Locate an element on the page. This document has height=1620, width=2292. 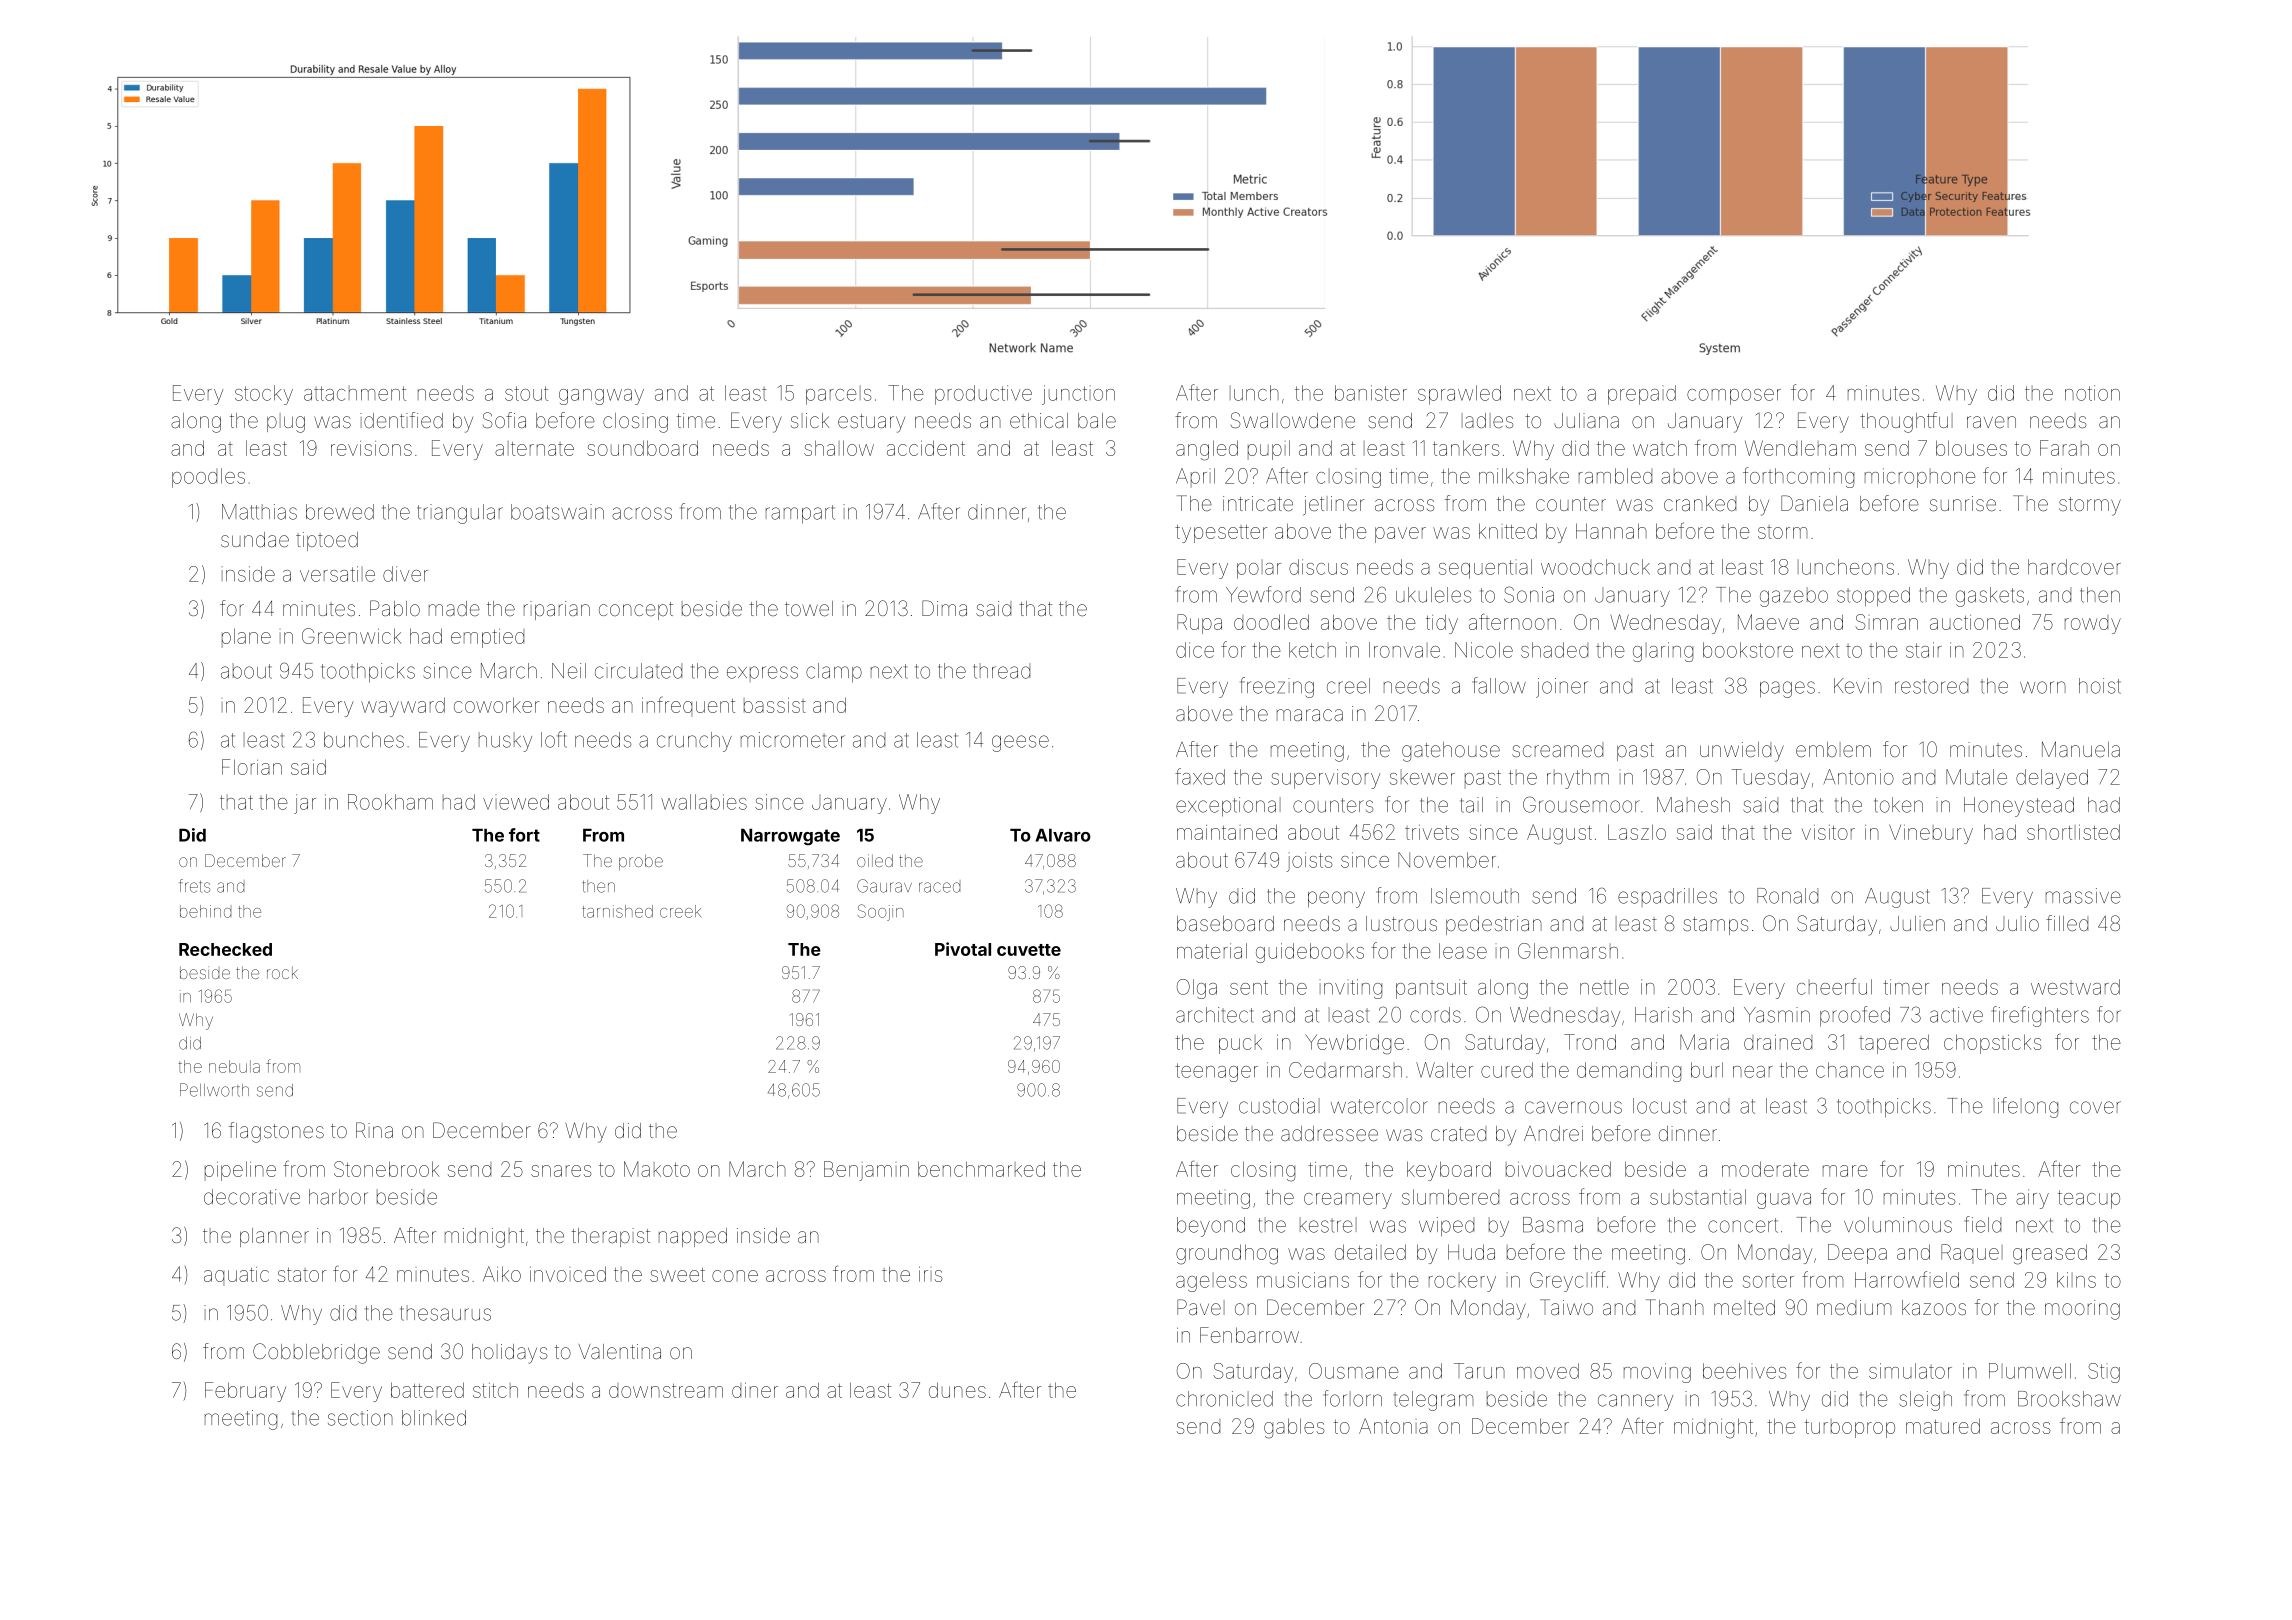
banister is located at coordinates (1371, 393).
